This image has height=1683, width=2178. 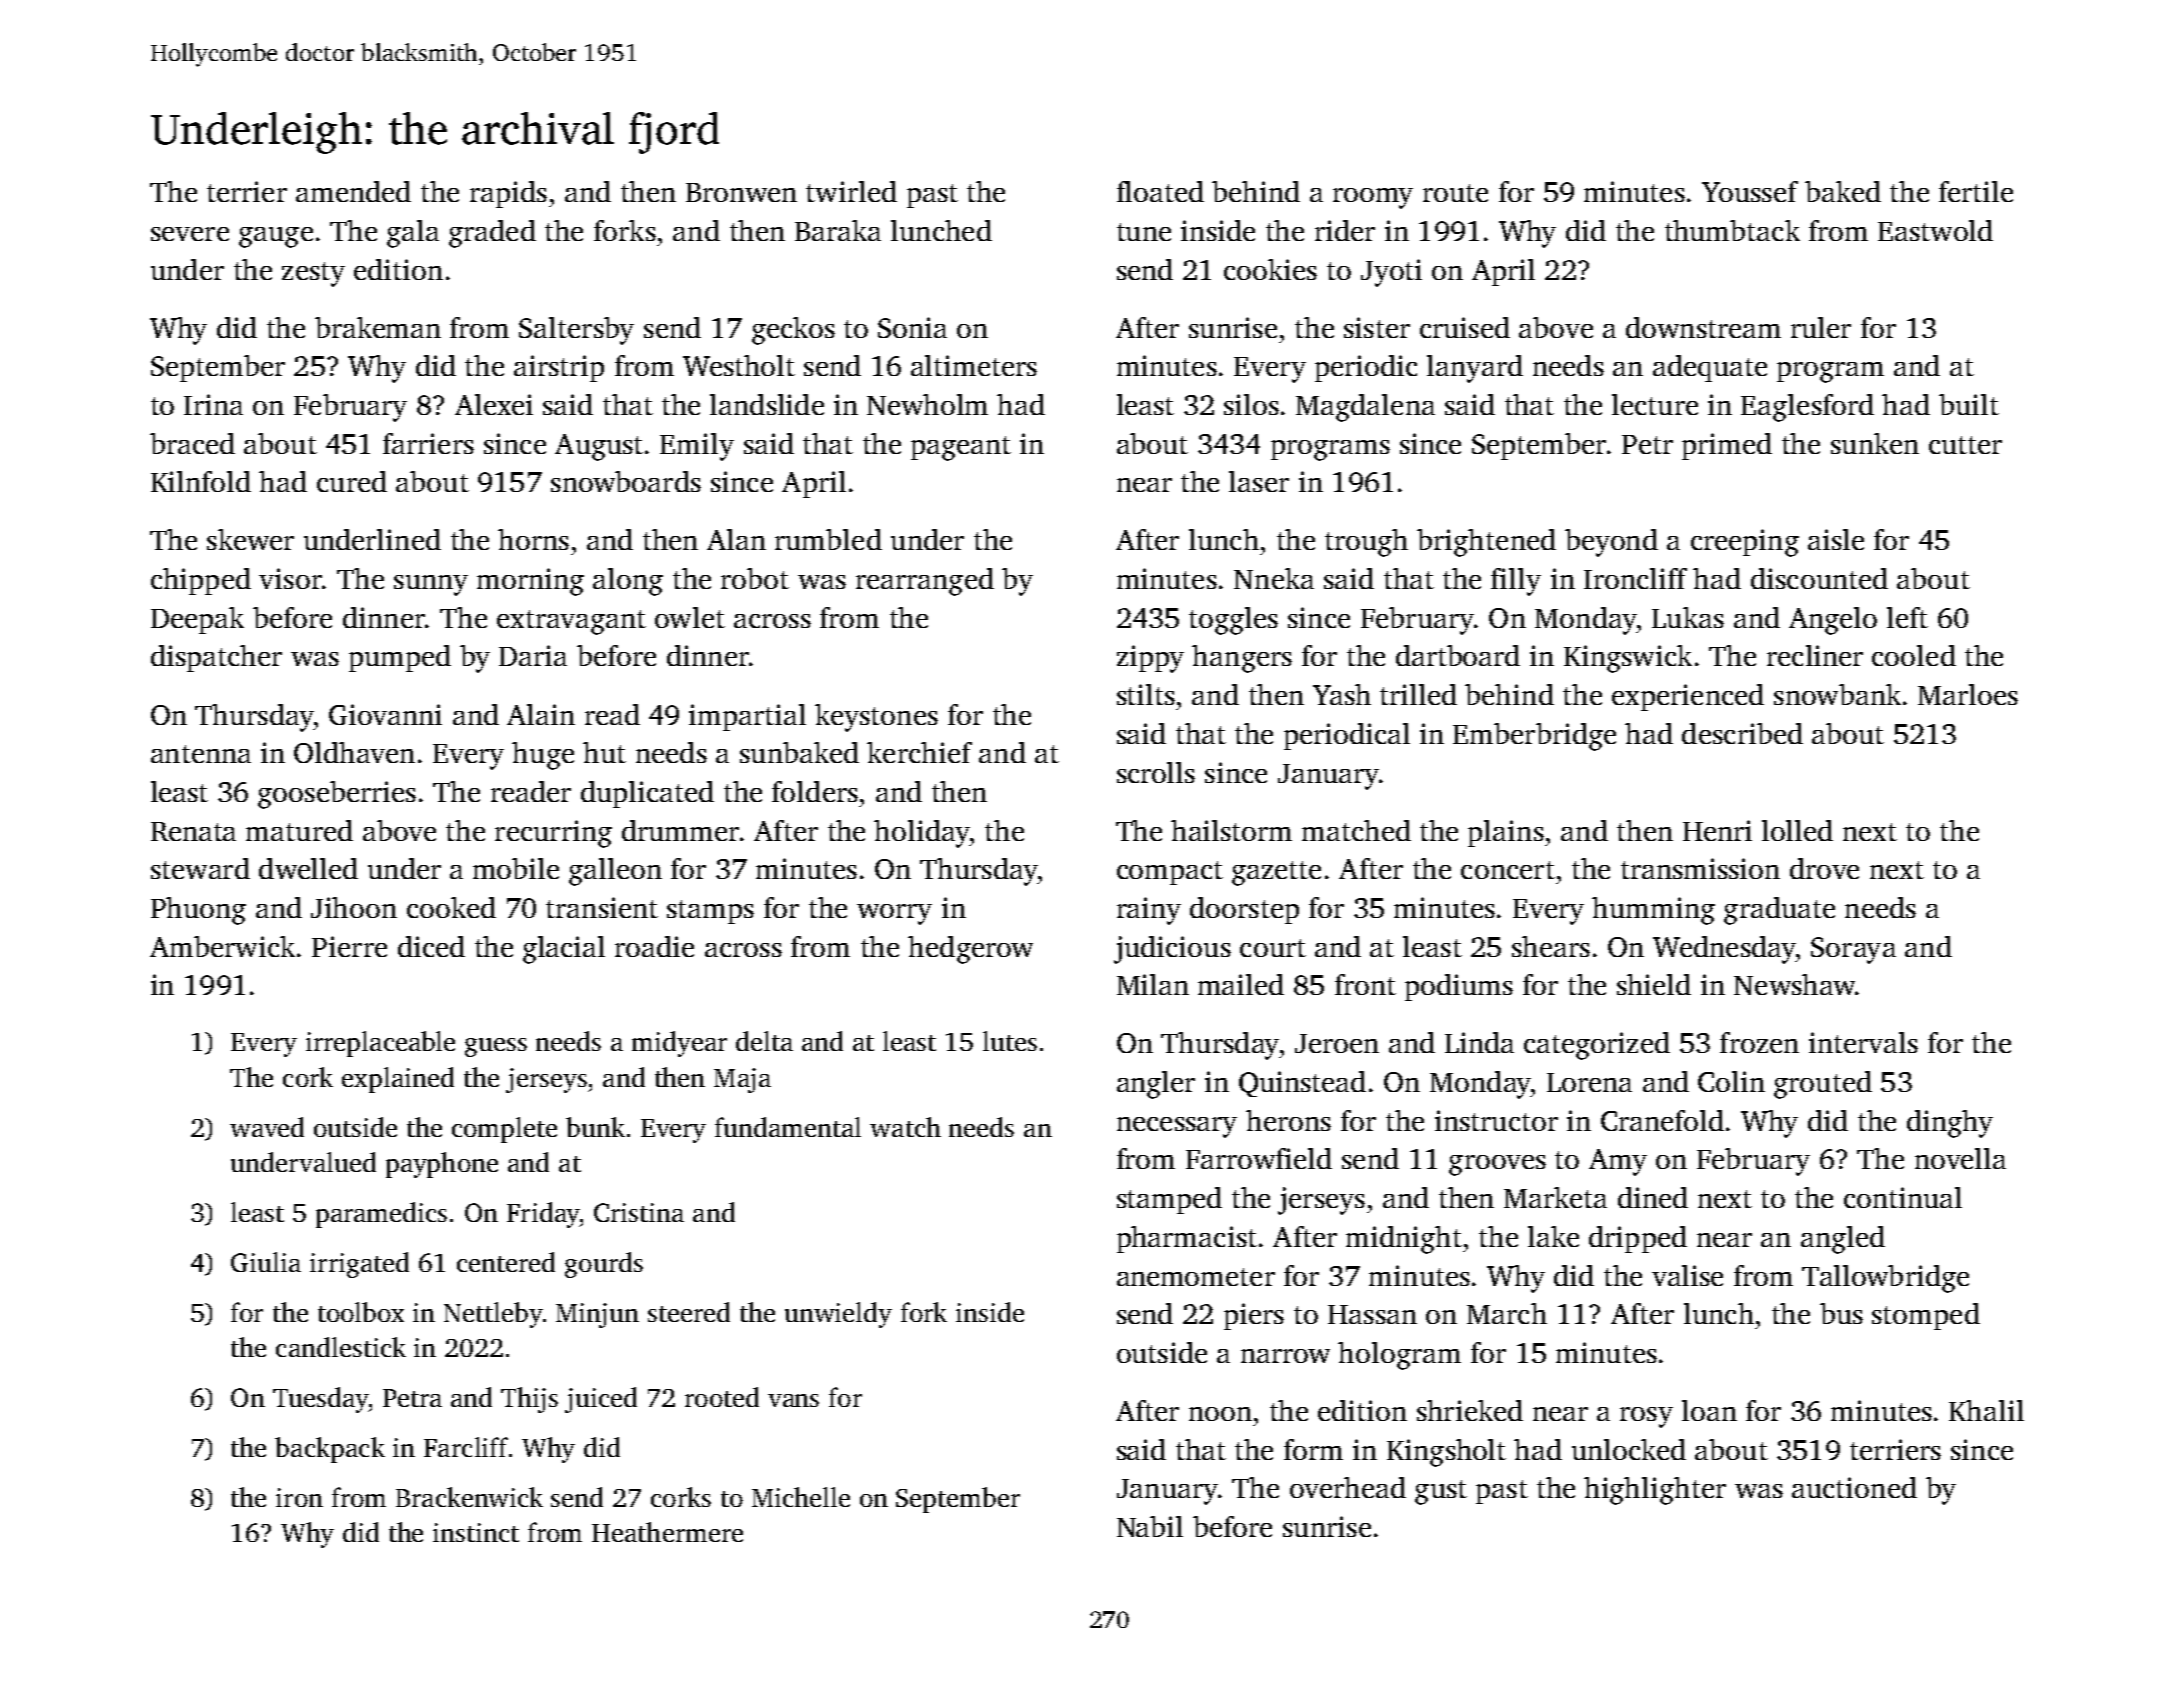 What do you see at coordinates (1458, 655) in the image?
I see `dartboard` at bounding box center [1458, 655].
